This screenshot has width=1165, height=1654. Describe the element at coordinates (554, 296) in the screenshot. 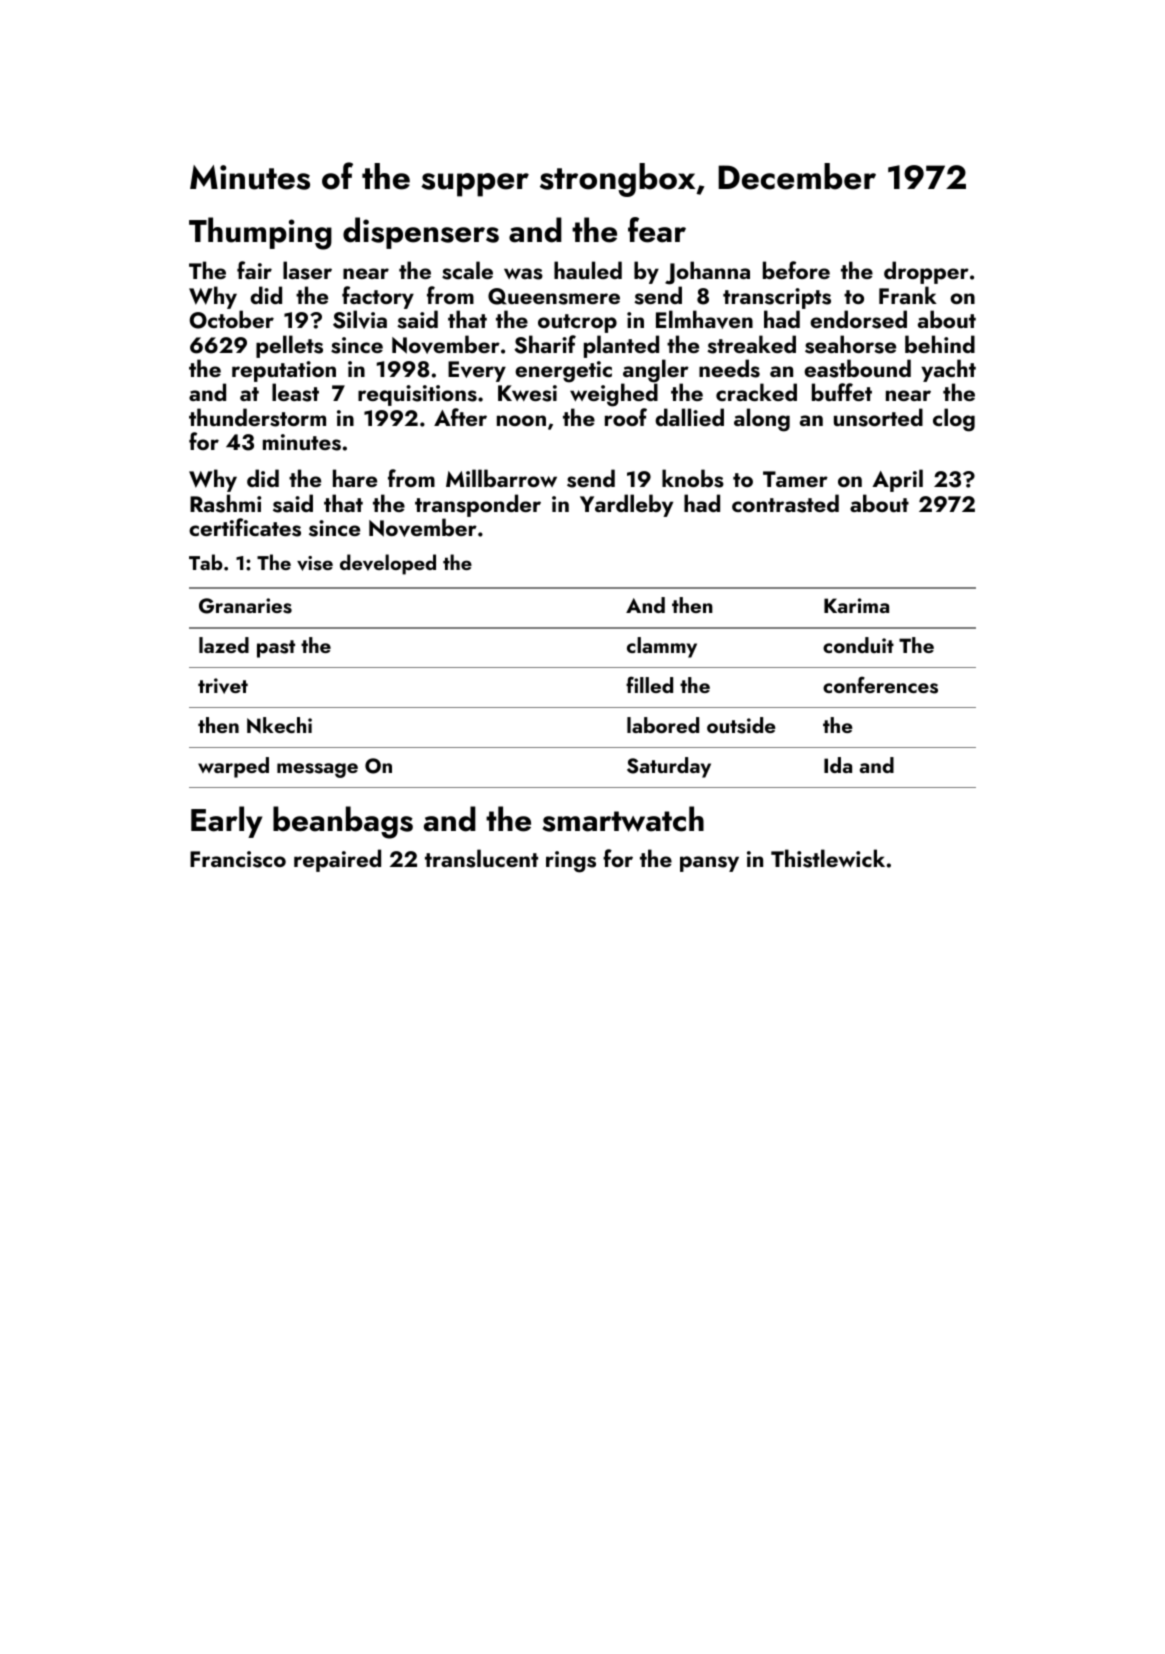

I see `Queensmere` at that location.
